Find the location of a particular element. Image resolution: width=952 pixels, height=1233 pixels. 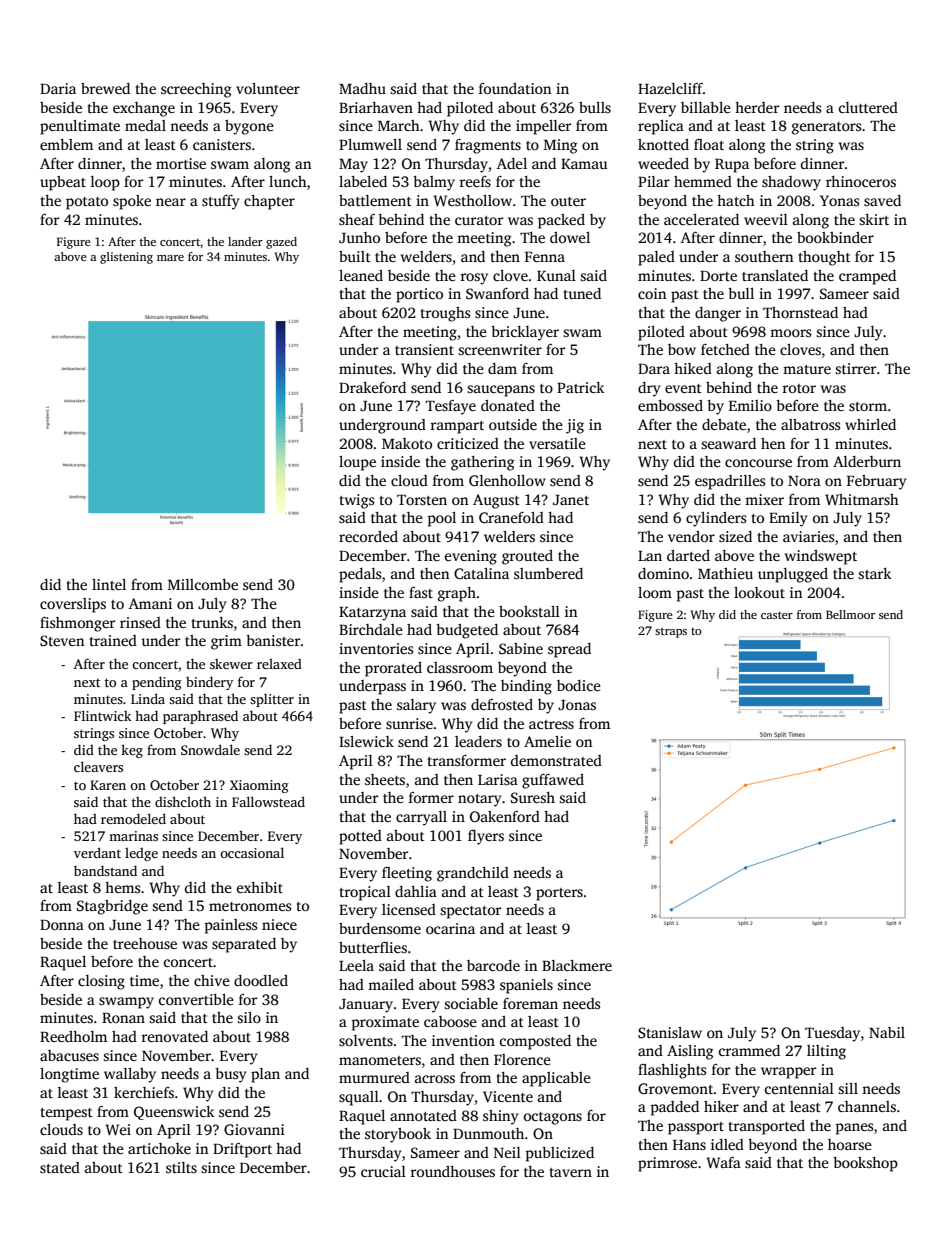

battlement is located at coordinates (375, 200).
